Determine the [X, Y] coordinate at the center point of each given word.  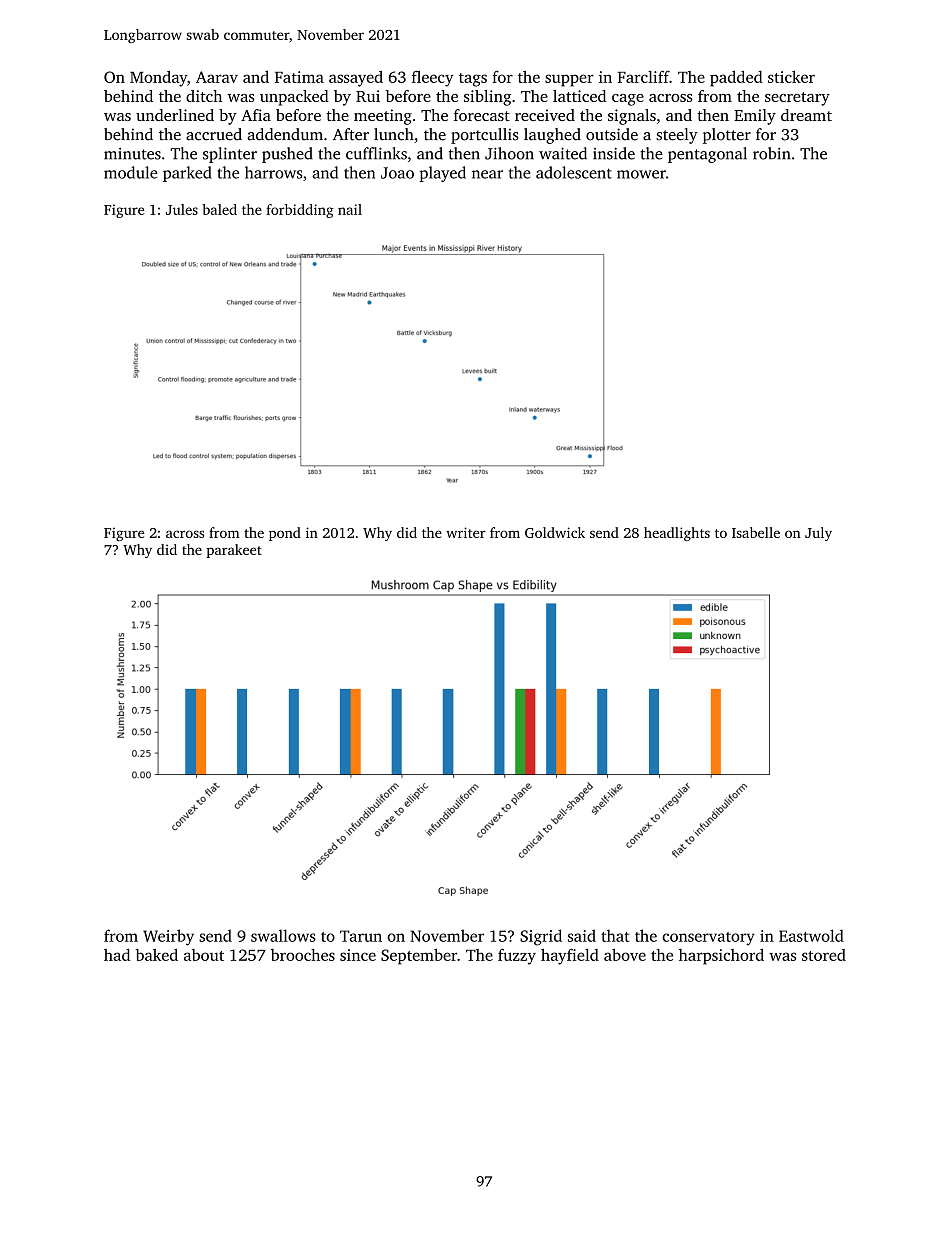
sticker [791, 76]
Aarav [217, 77]
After [351, 134]
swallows [283, 935]
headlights [677, 534]
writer [466, 532]
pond [285, 534]
